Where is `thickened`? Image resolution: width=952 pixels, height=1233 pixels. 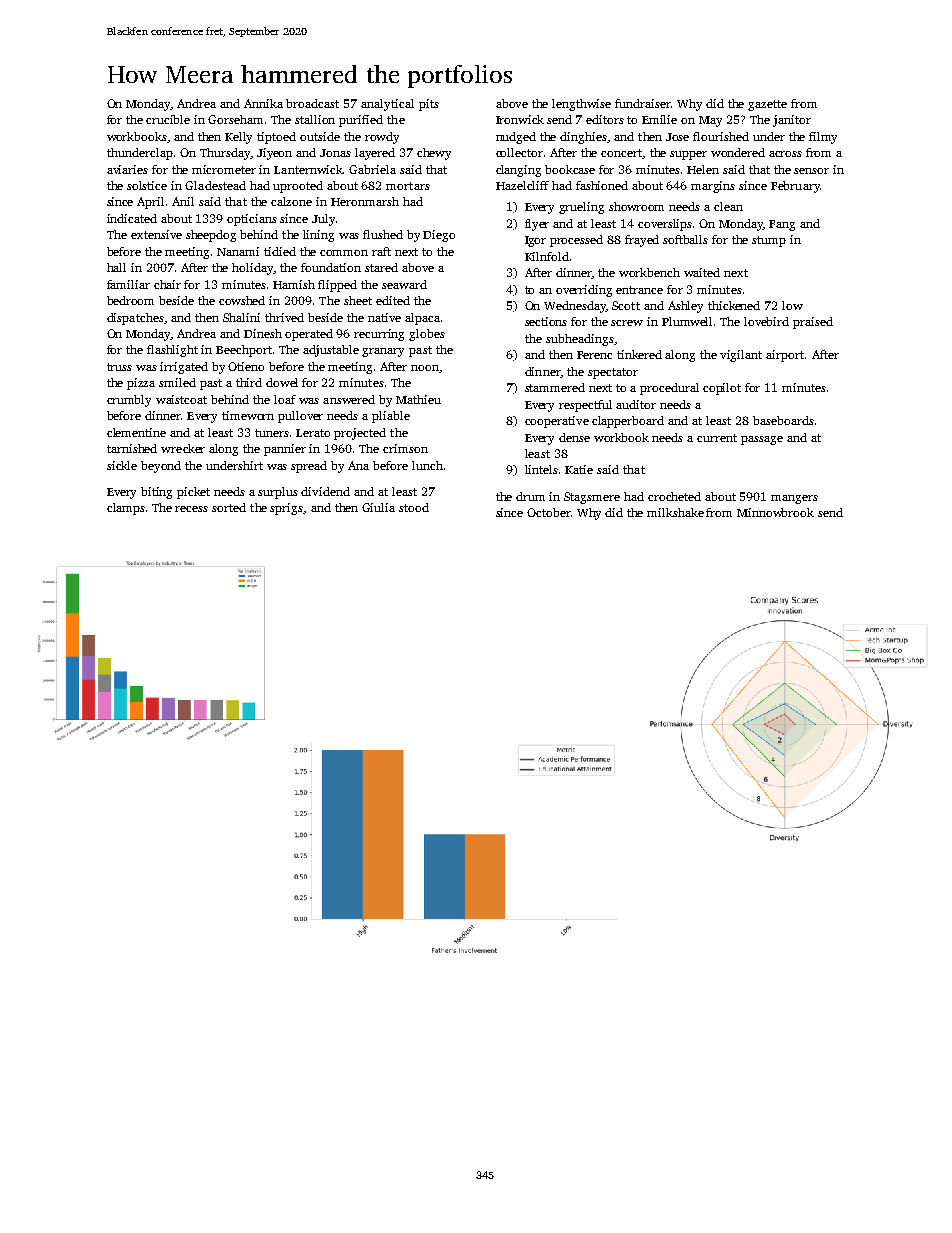 thickened is located at coordinates (734, 305).
